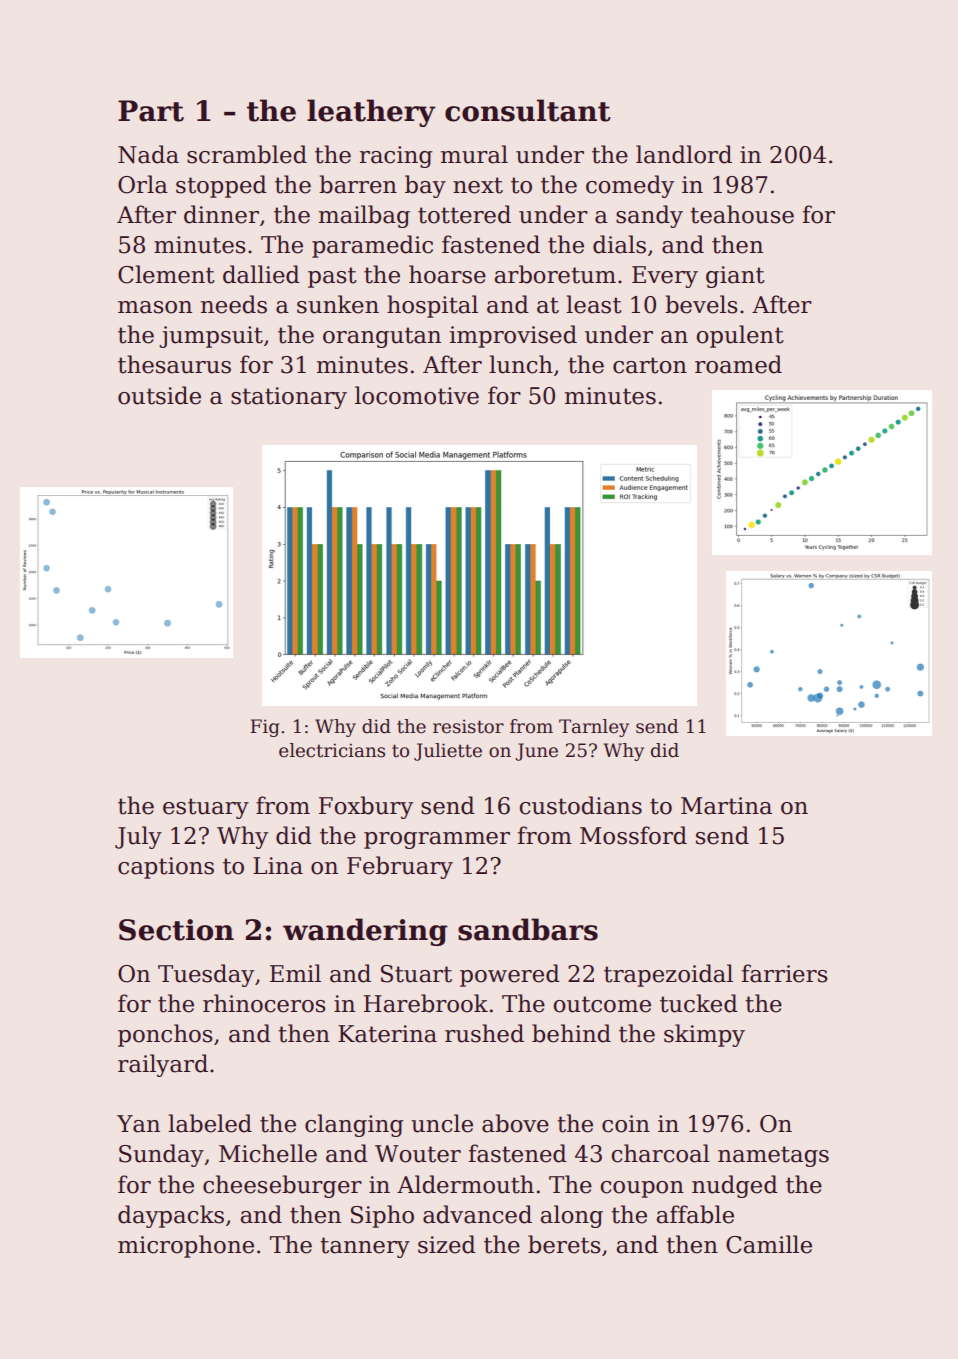  I want to click on programmer, so click(437, 840).
